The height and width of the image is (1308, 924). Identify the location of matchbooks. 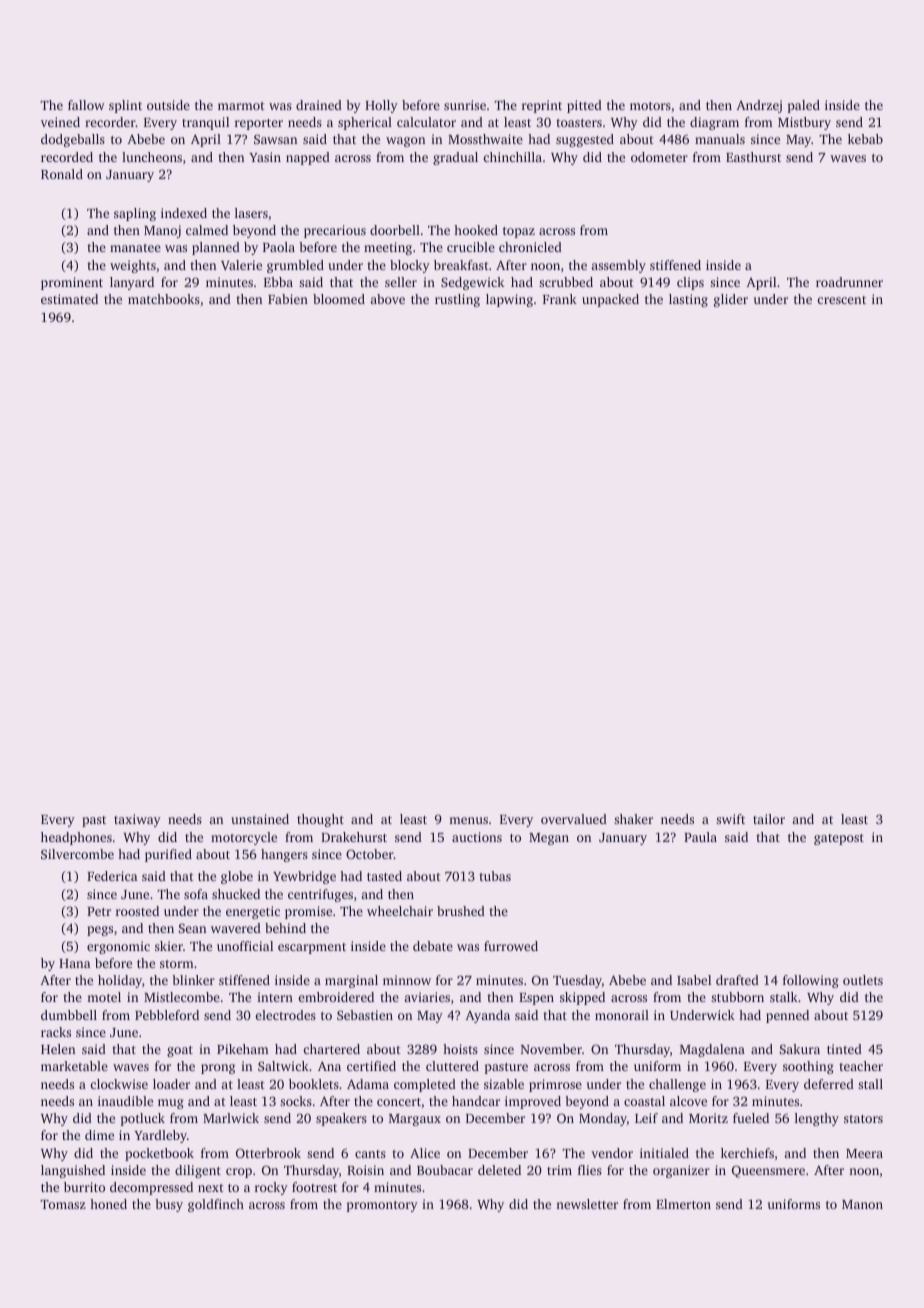
(164, 299).
